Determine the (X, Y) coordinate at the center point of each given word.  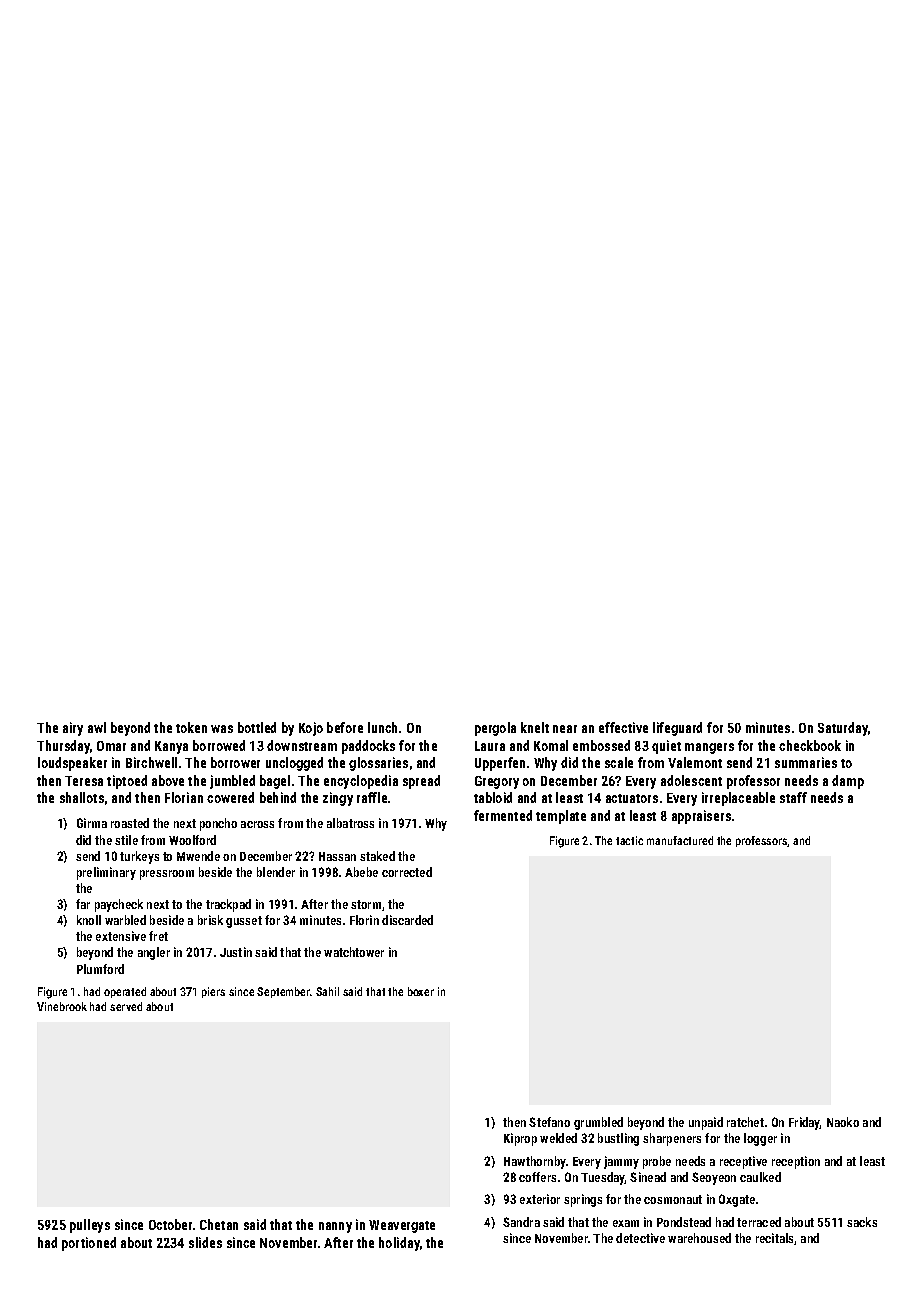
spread (421, 782)
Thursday (63, 747)
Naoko (843, 1122)
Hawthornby (535, 1162)
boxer (421, 991)
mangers (709, 748)
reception (796, 1162)
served (126, 1006)
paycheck (119, 905)
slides (205, 1242)
